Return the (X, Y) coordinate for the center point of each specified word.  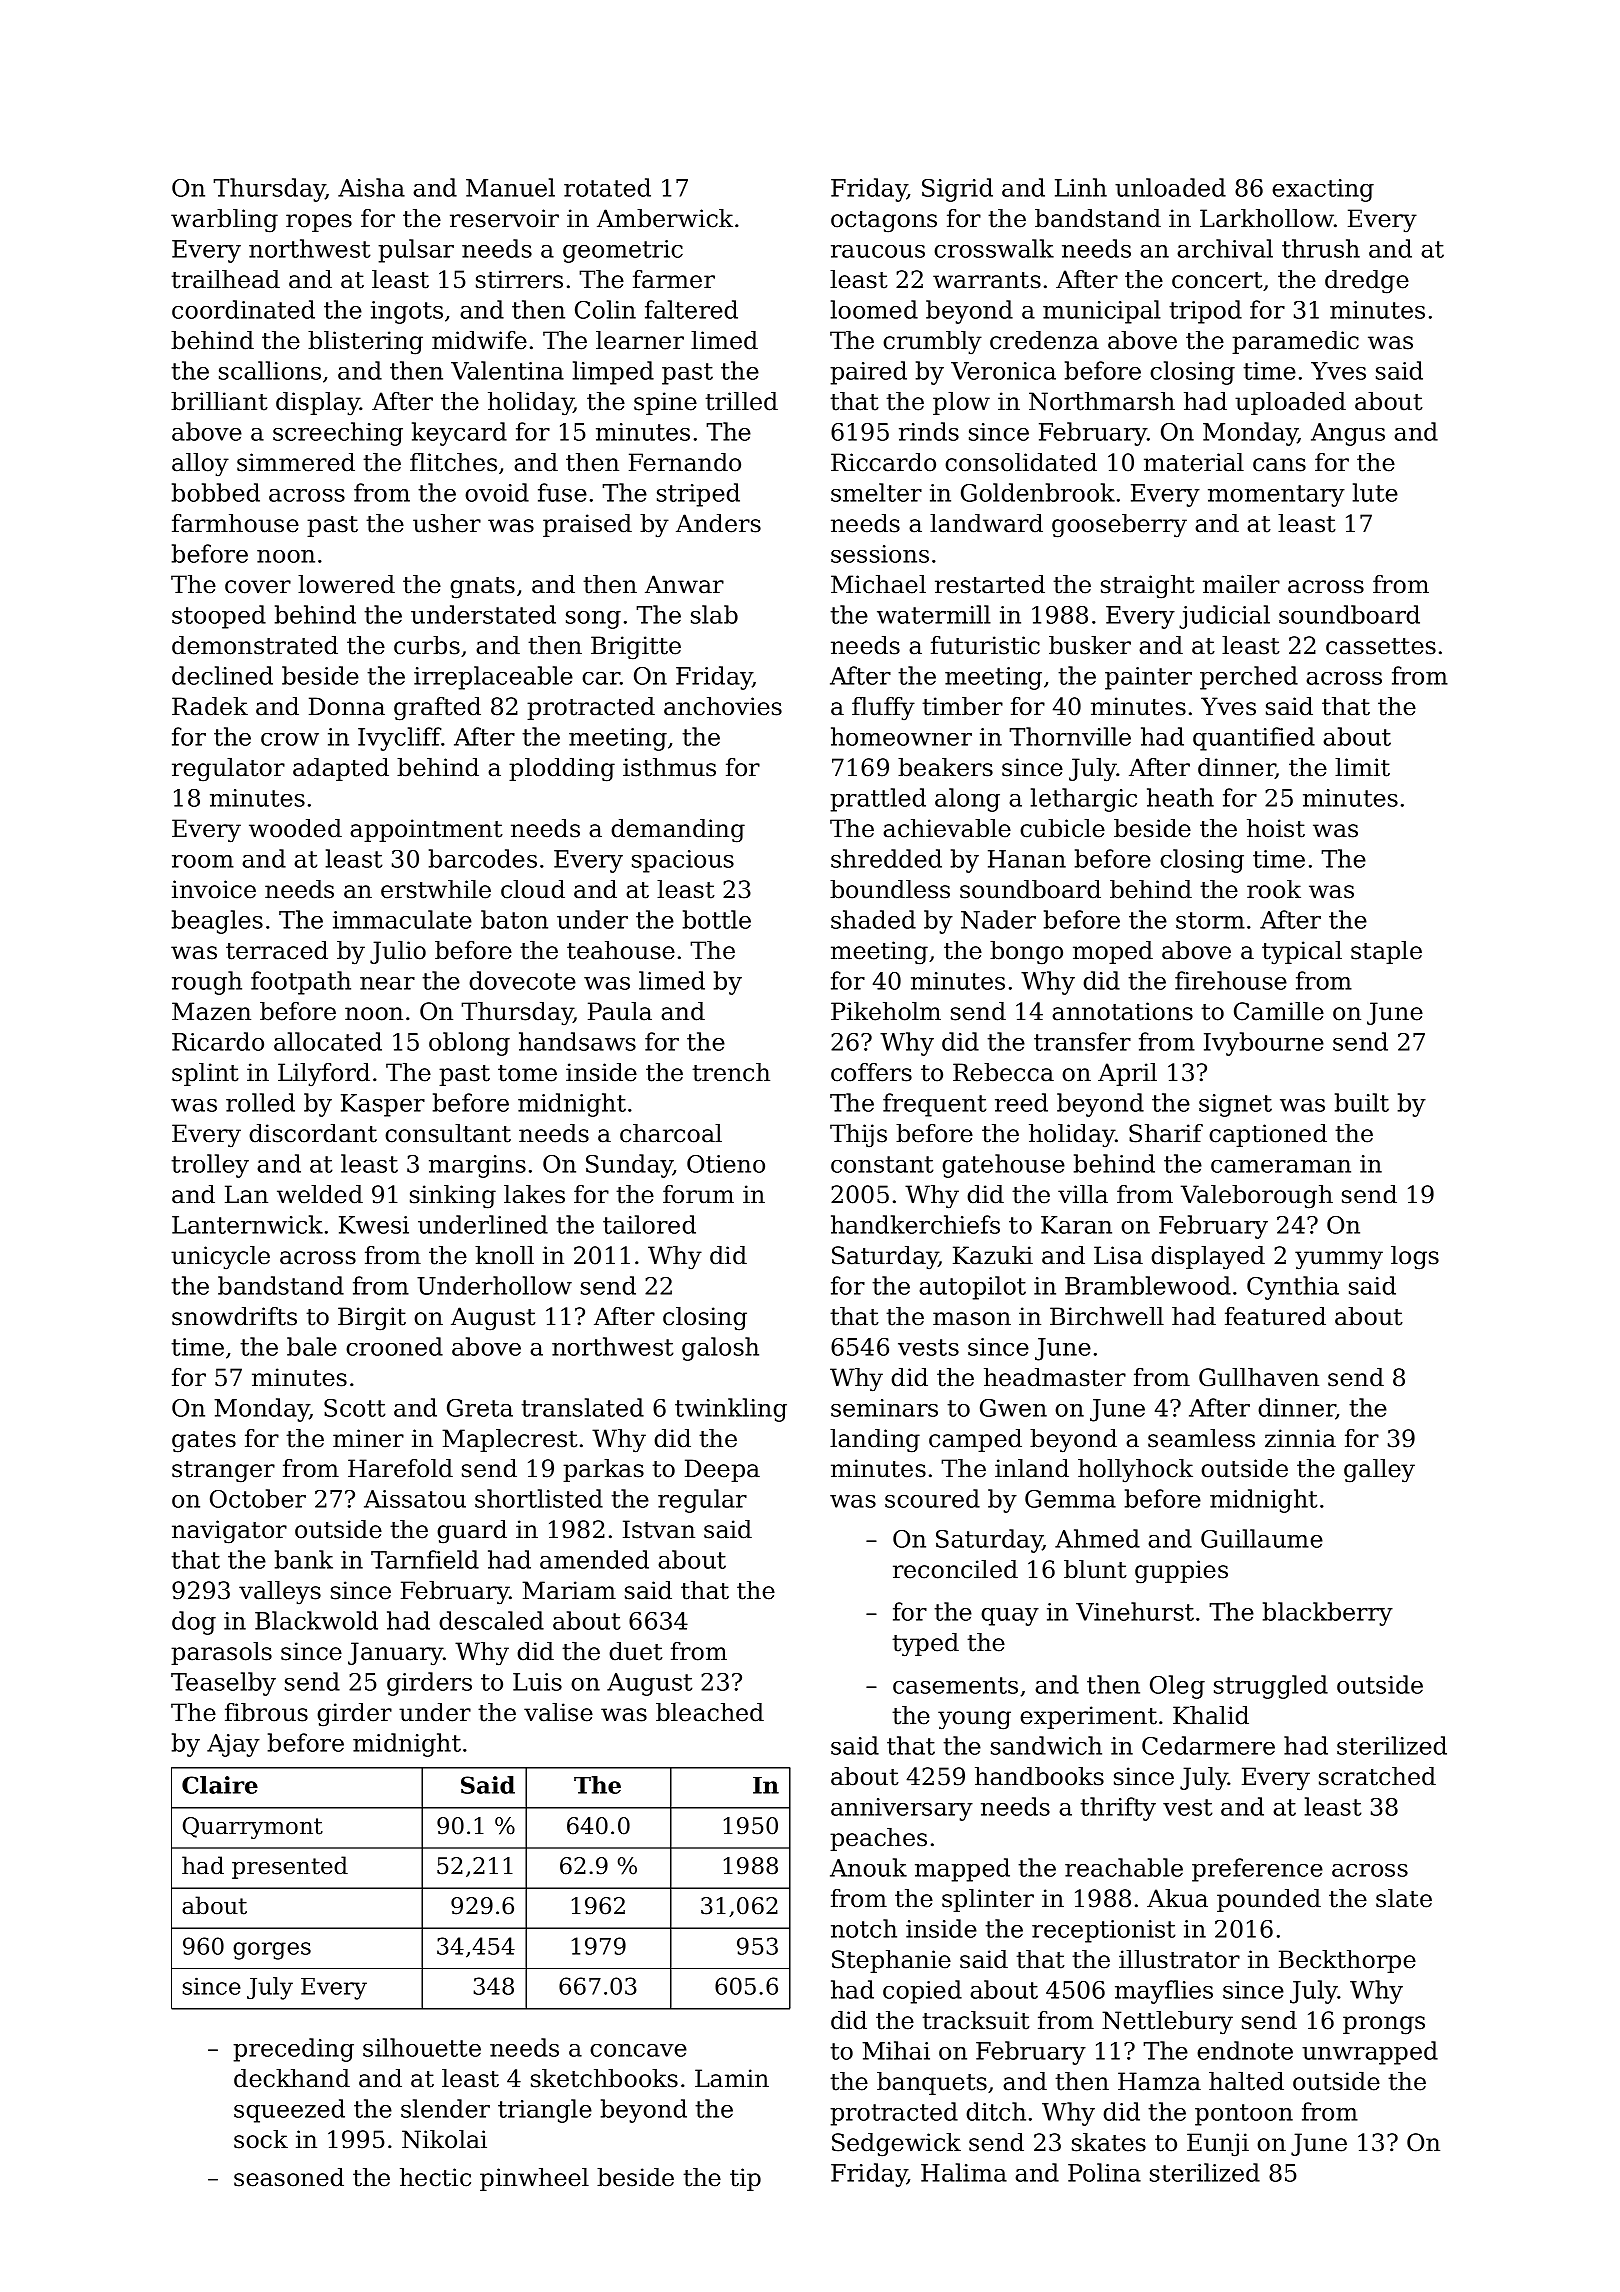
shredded (886, 858)
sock (261, 2139)
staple (1386, 952)
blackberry (1328, 1614)
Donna (347, 706)
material (1194, 462)
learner (640, 340)
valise (558, 1712)
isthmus (669, 767)
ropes (319, 223)
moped (1113, 952)
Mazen (211, 1011)
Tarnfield (425, 1559)
